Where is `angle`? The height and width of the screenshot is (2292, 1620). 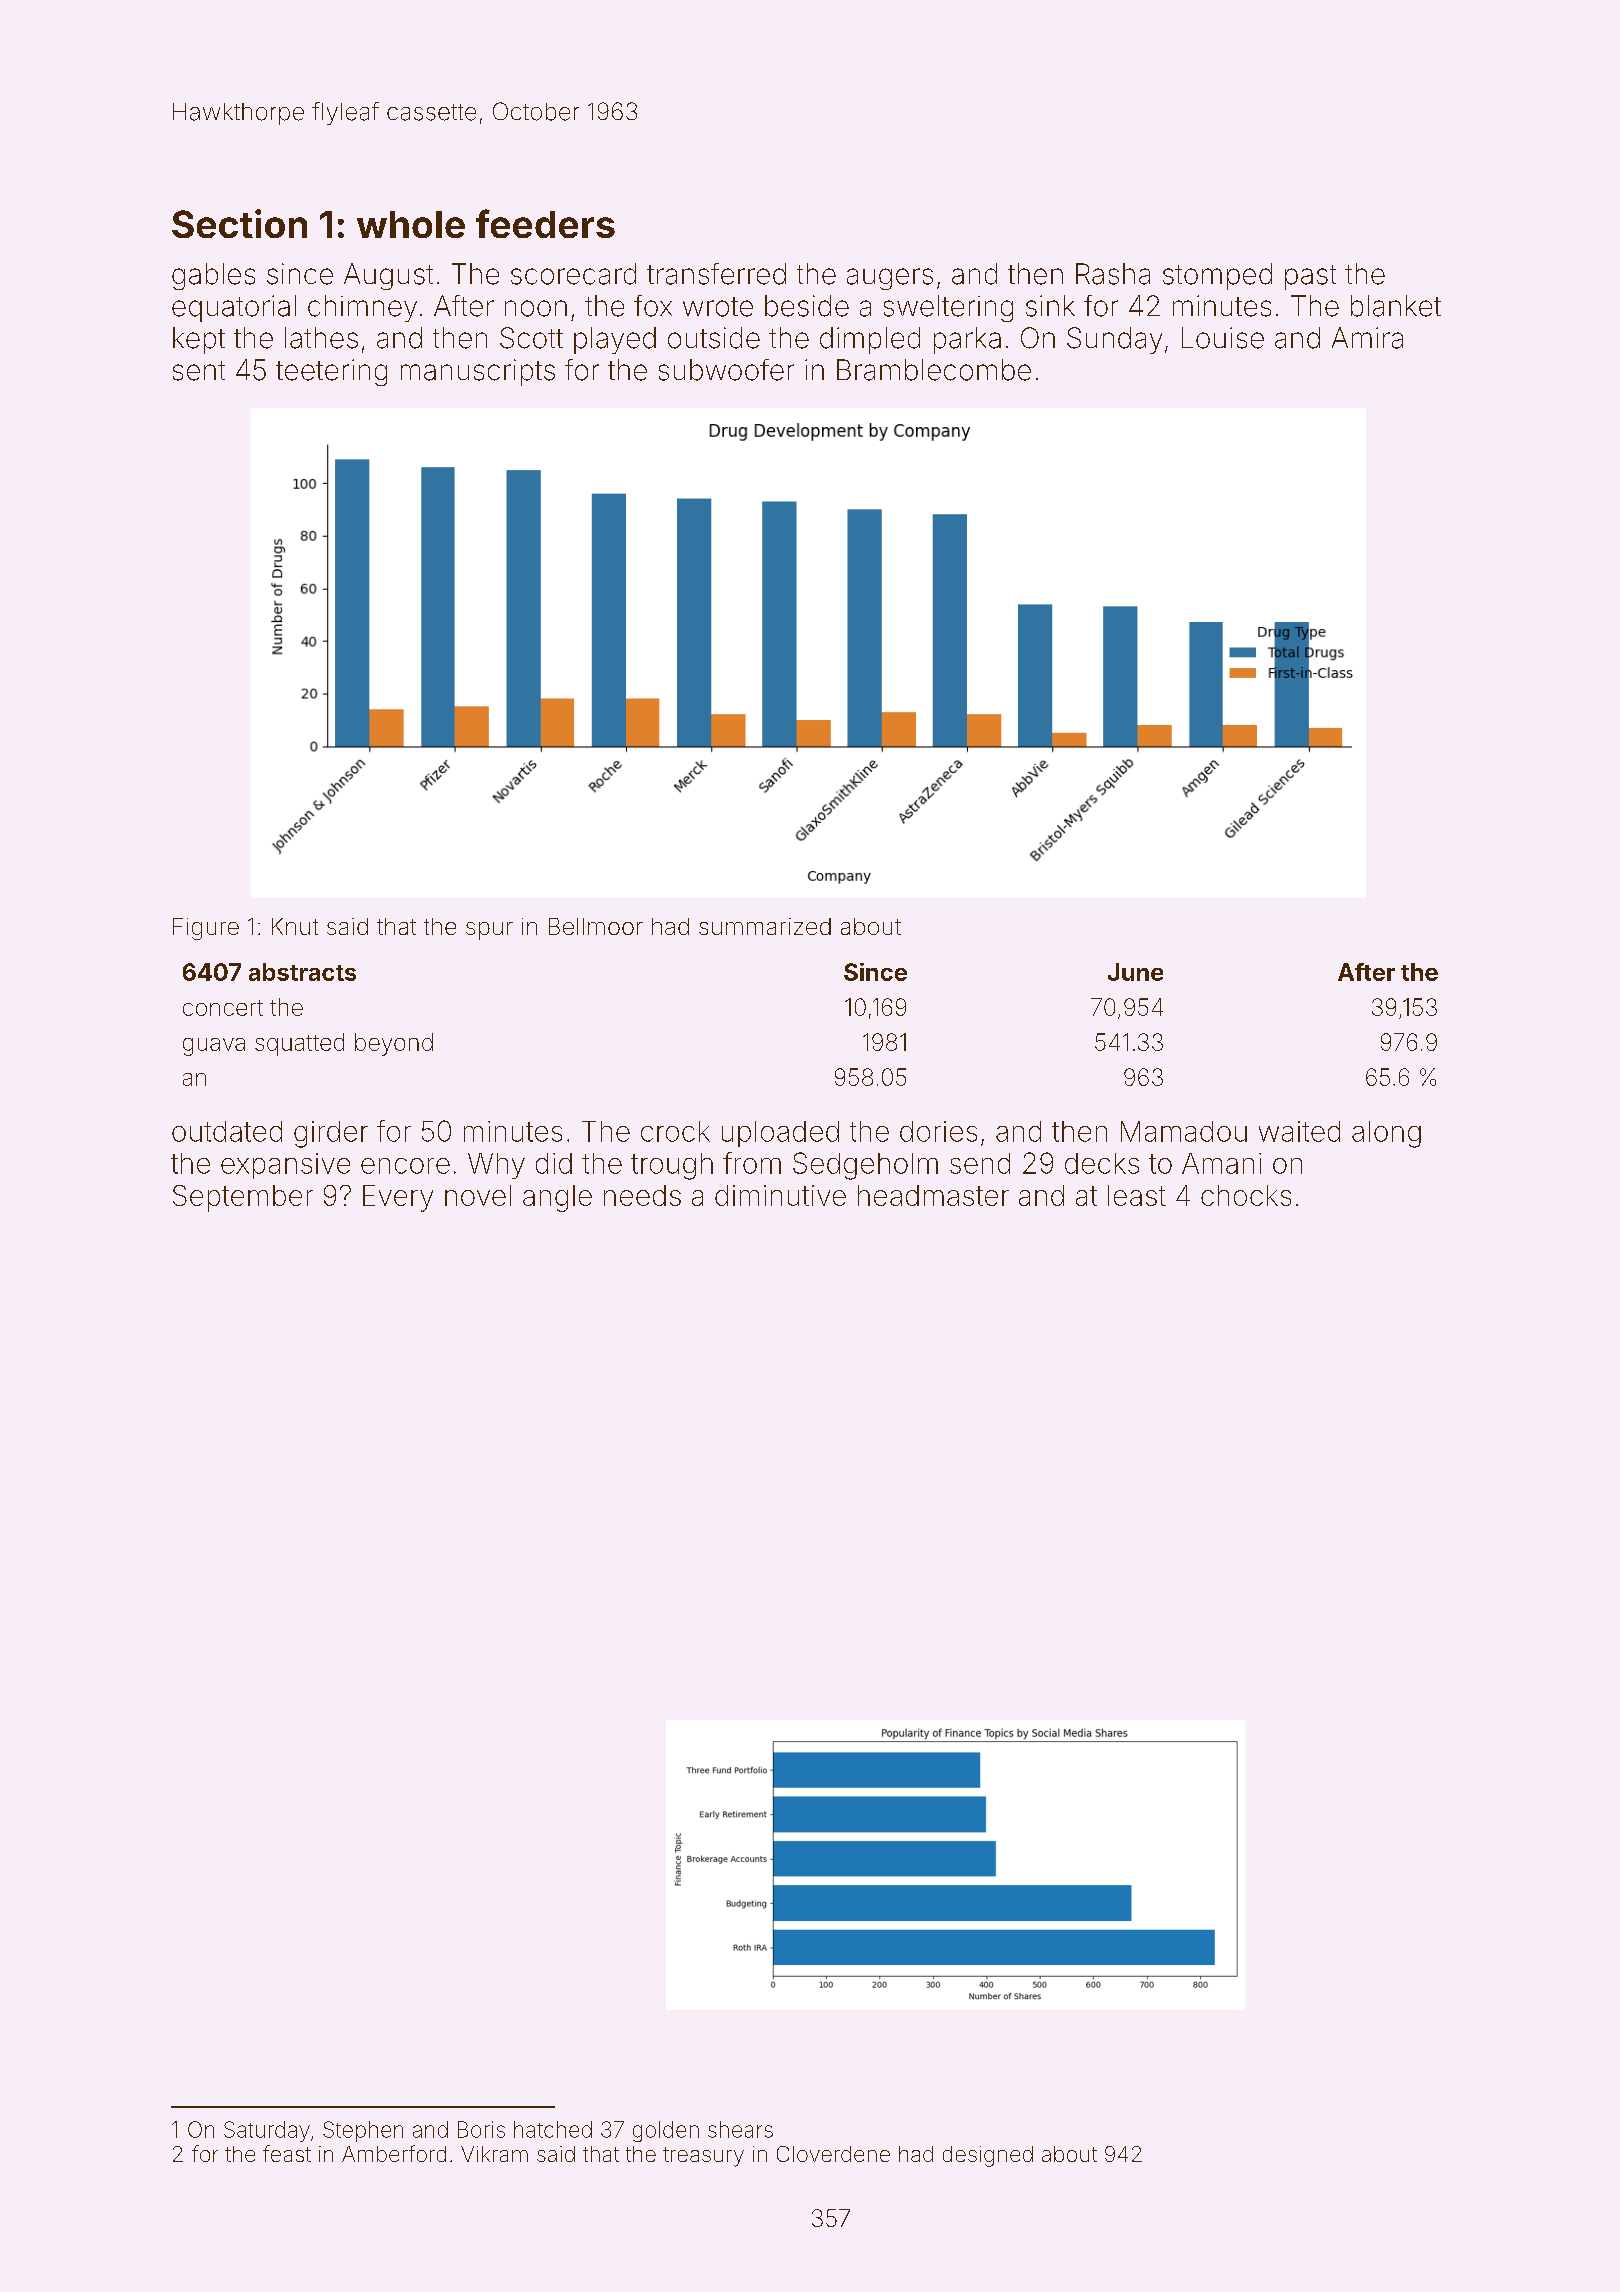 angle is located at coordinates (557, 1198).
